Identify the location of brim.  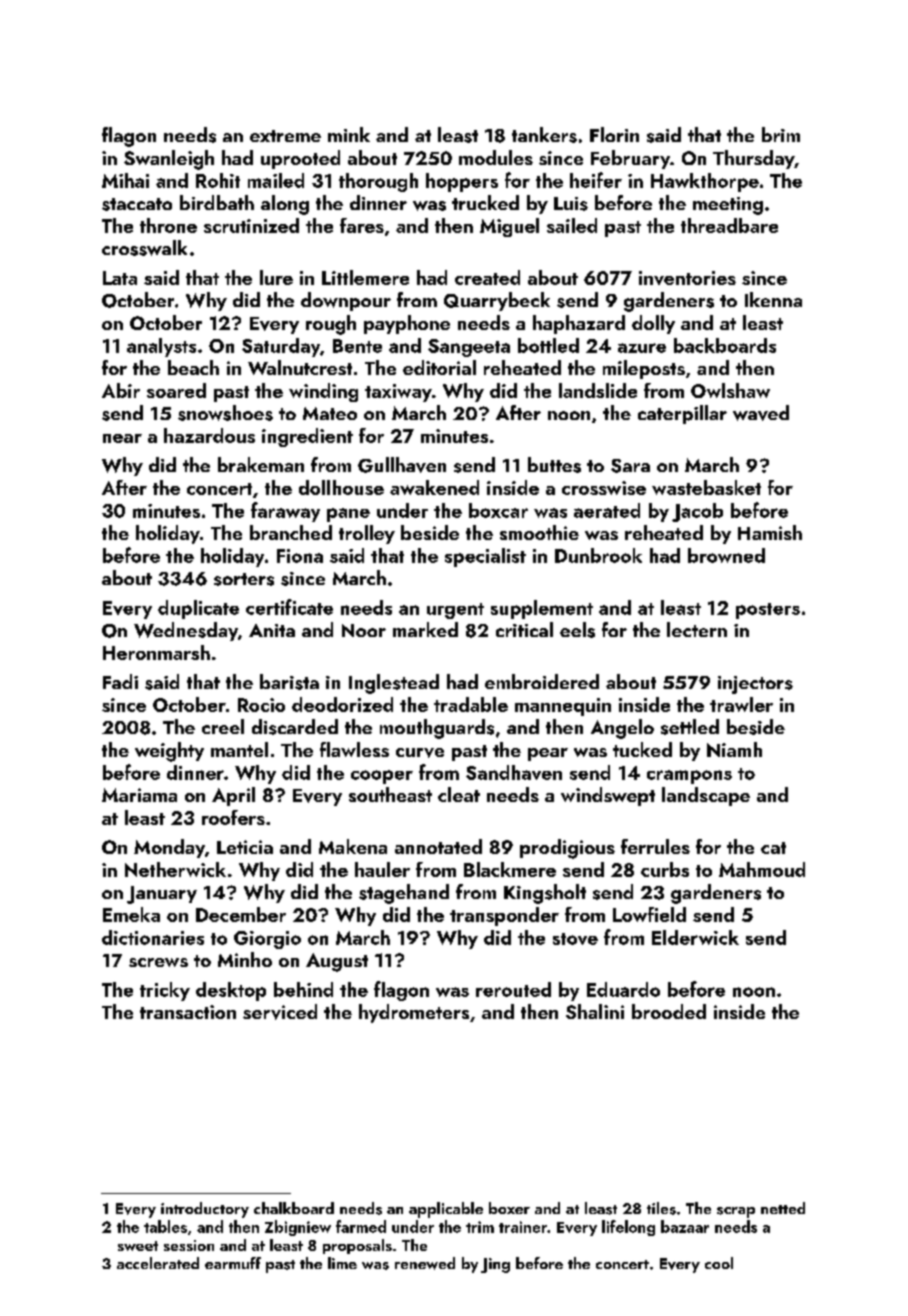
(781, 134).
